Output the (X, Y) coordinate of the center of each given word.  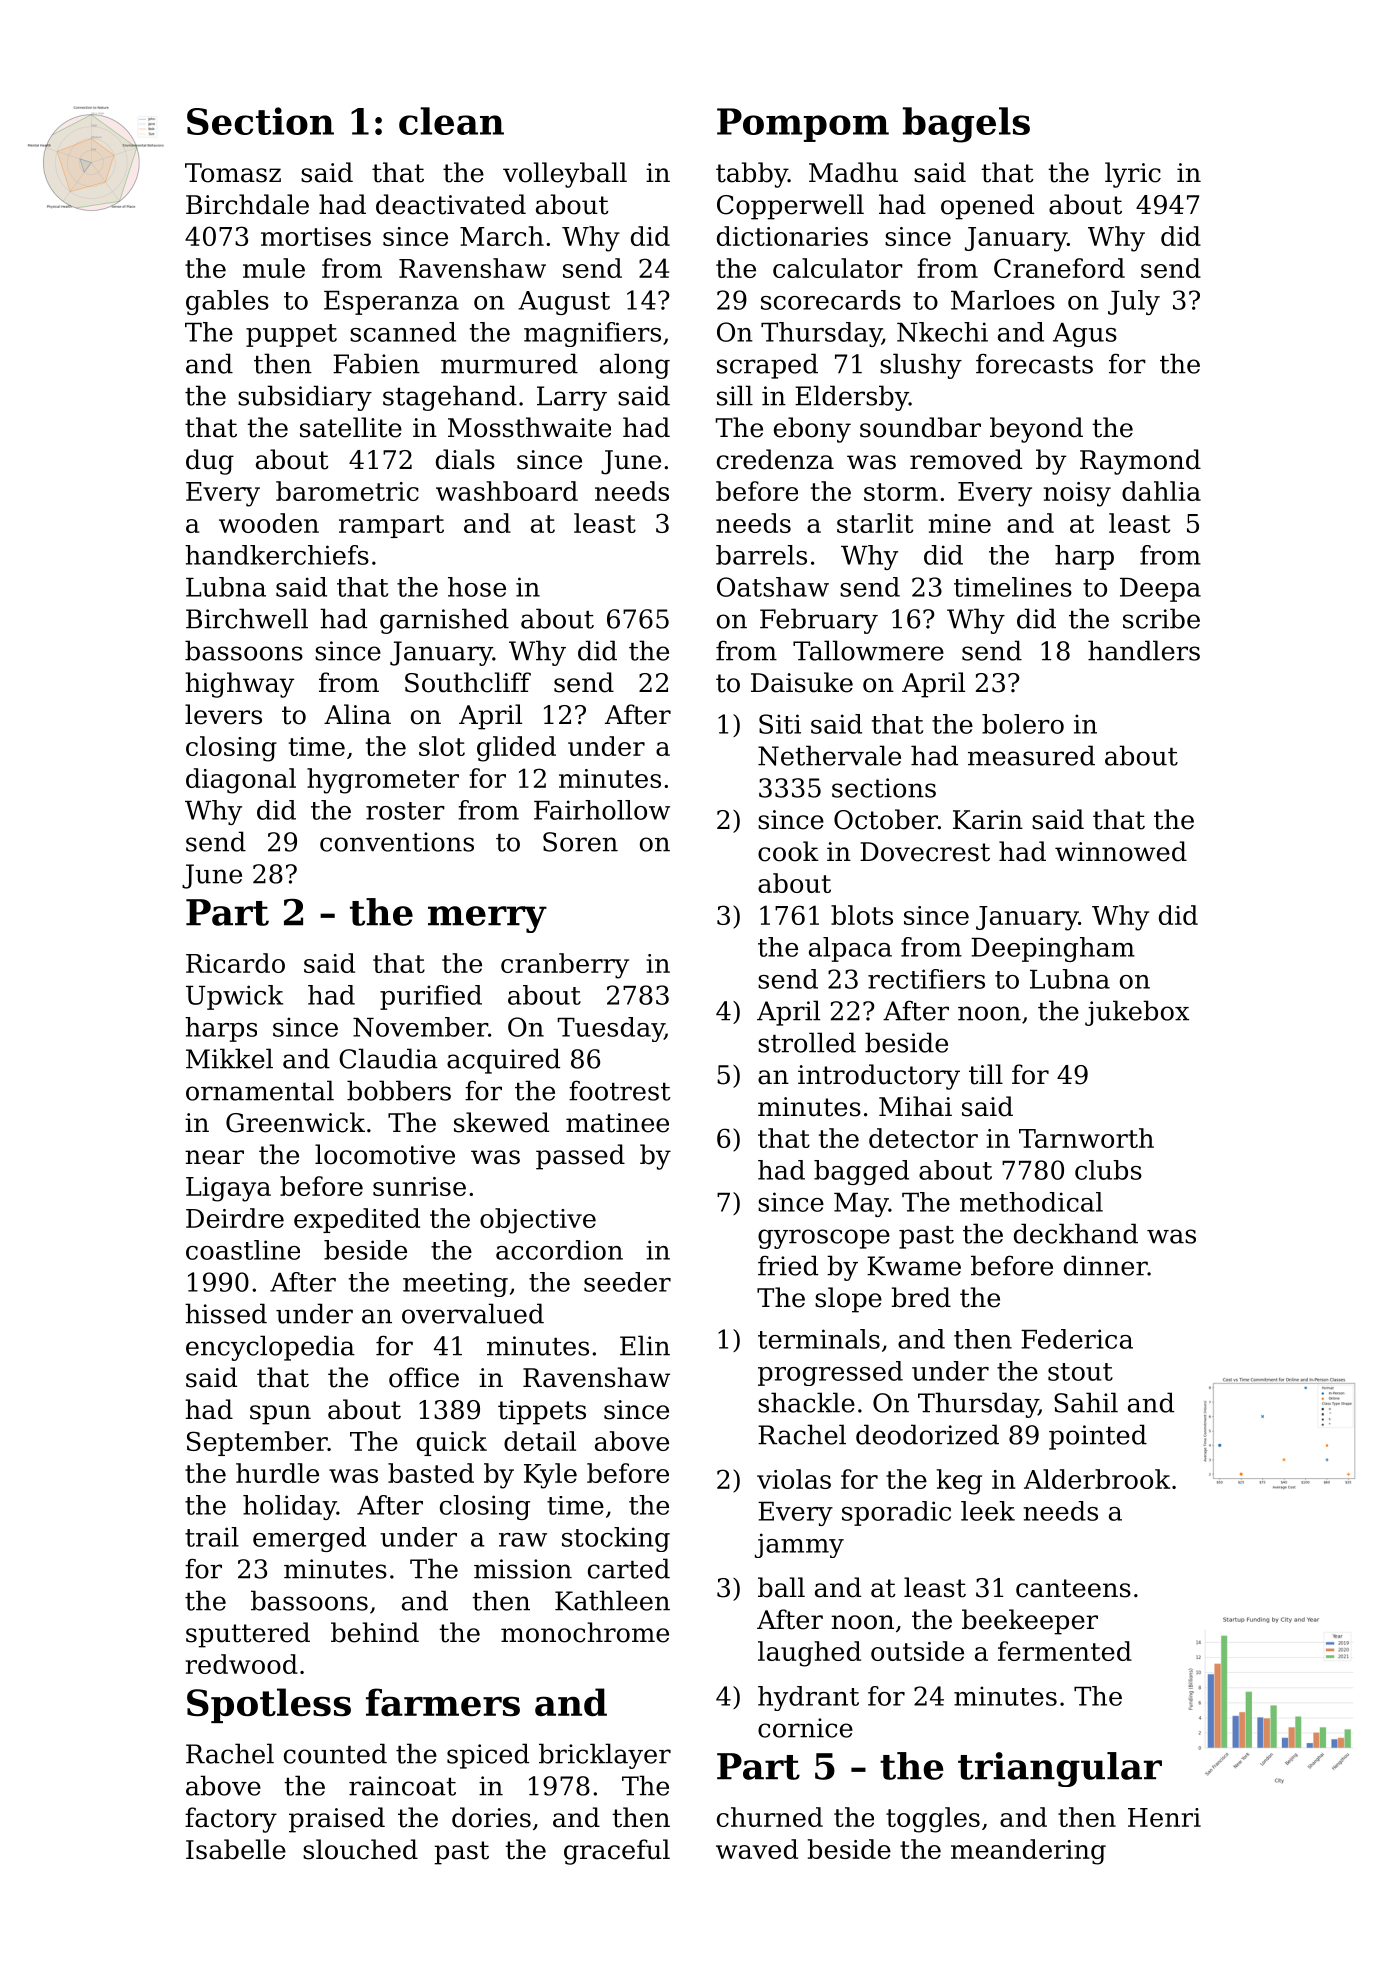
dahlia (1161, 491)
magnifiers (592, 334)
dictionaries (792, 236)
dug (210, 462)
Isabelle (236, 1849)
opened (987, 207)
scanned (403, 332)
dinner (1106, 1265)
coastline (243, 1250)
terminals (819, 1339)
